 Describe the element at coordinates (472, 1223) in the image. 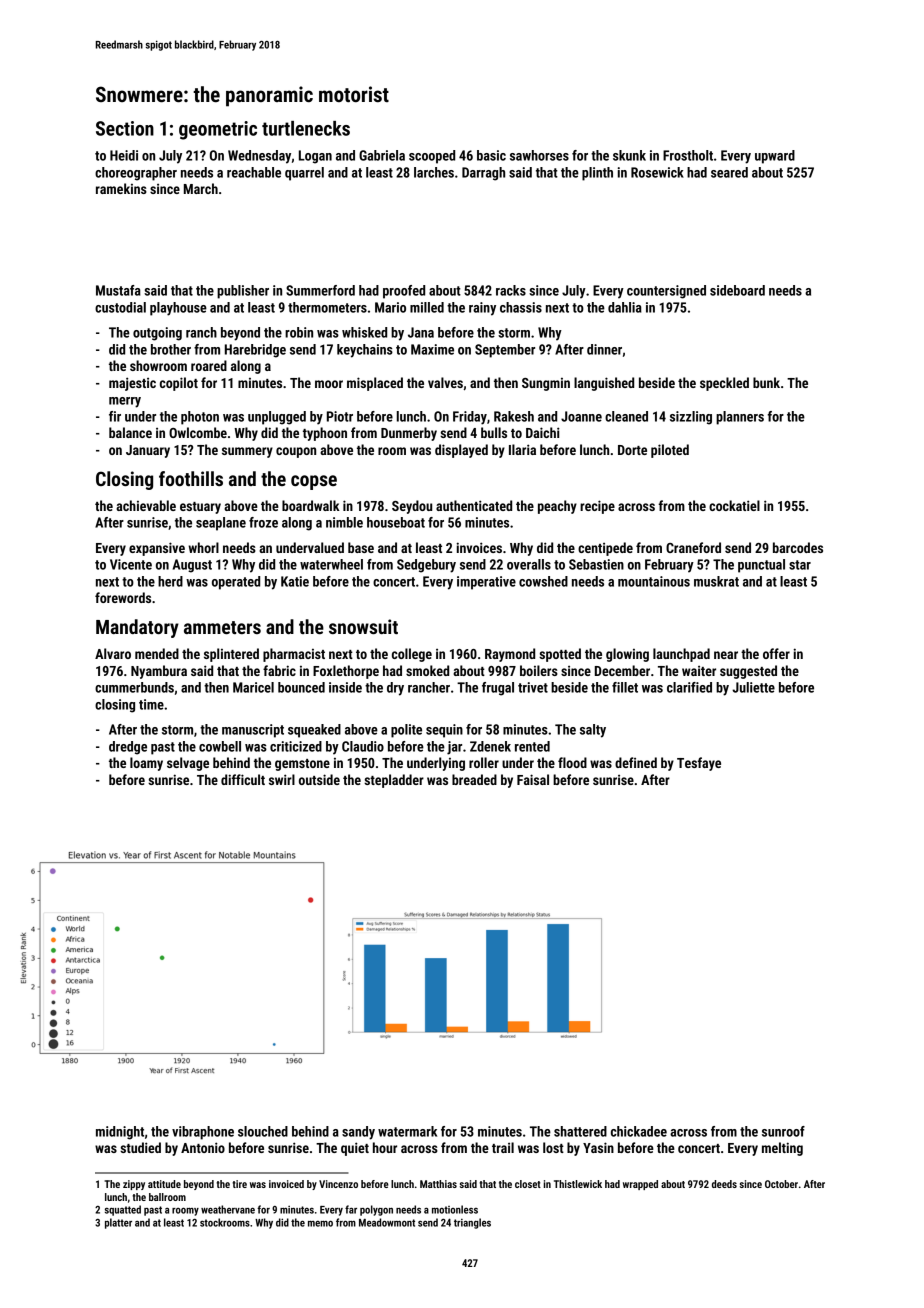

I see `triangles` at that location.
